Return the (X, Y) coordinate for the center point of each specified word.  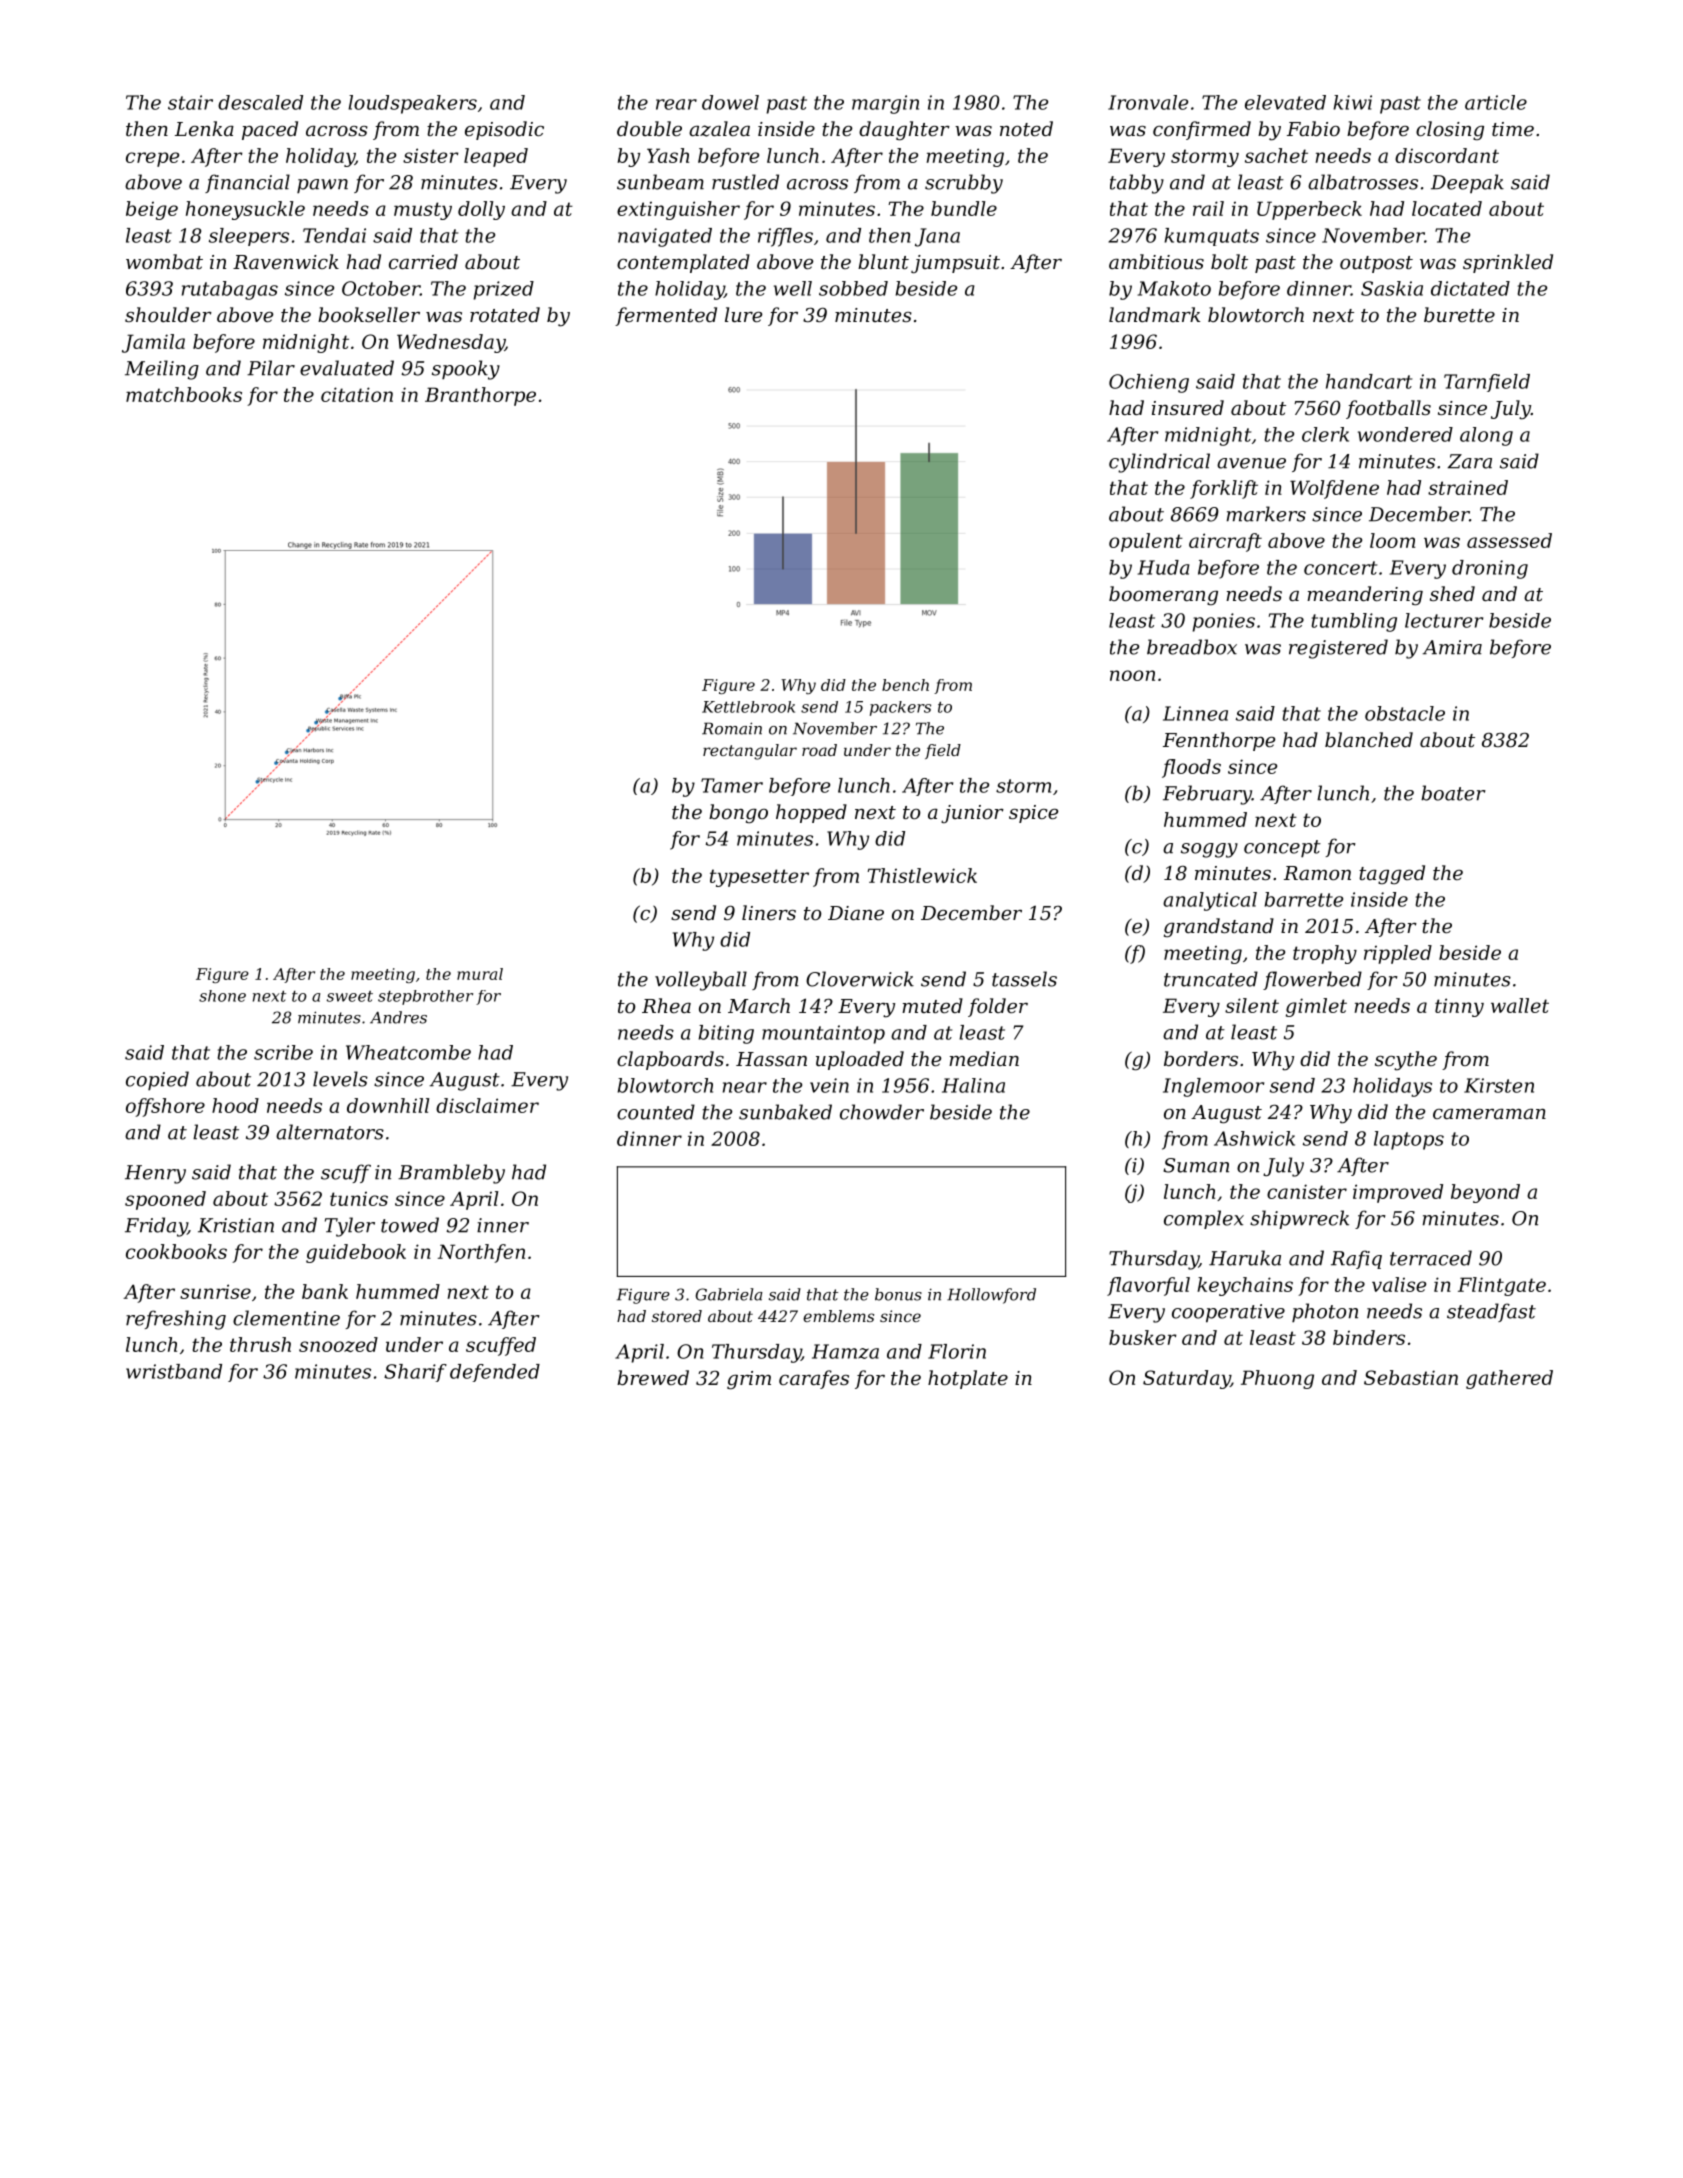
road (819, 750)
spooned (165, 1200)
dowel (730, 102)
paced (270, 130)
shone (222, 996)
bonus (898, 1294)
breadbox (1192, 647)
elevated (1285, 102)
